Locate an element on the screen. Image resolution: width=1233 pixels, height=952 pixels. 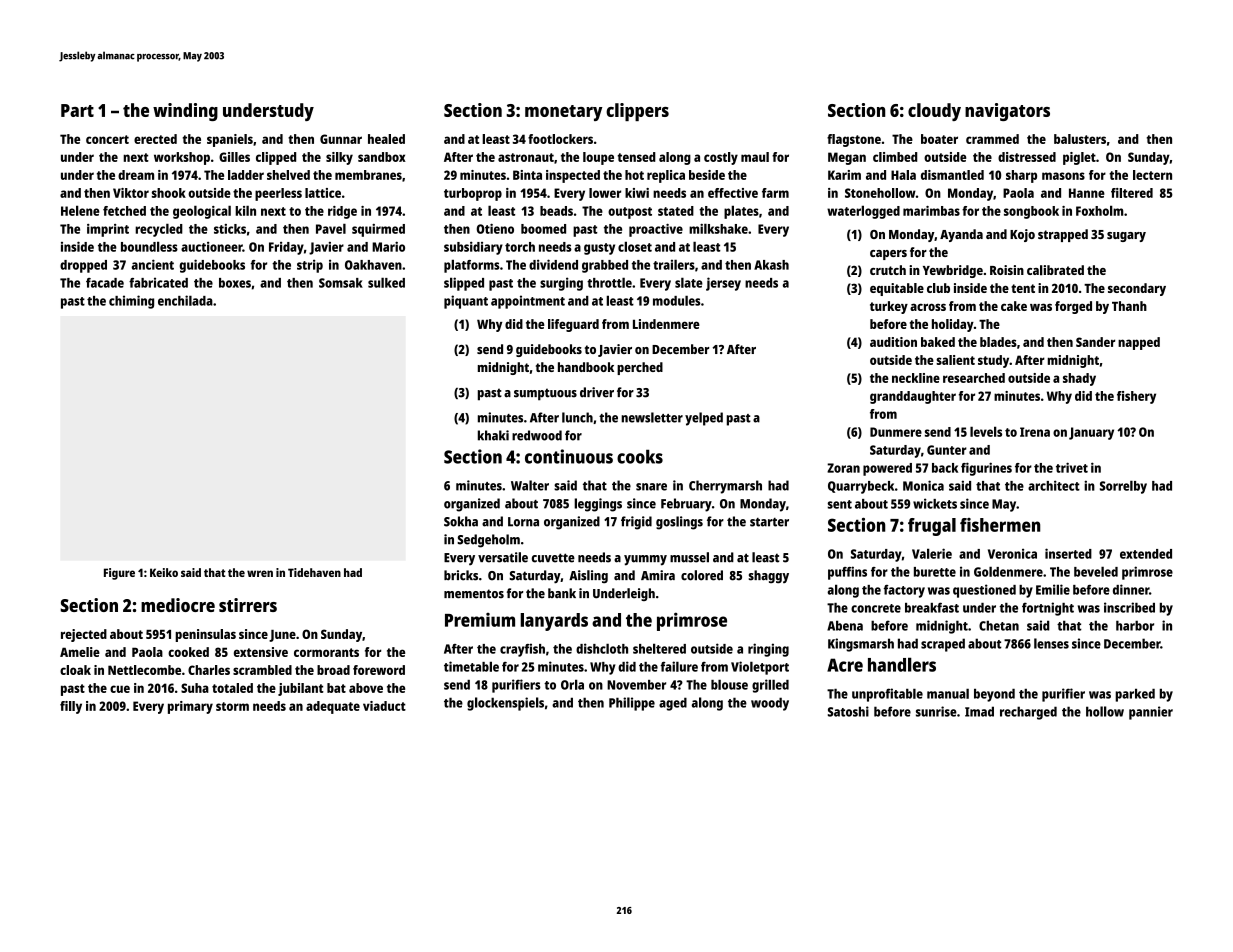
cloudy is located at coordinates (934, 112).
